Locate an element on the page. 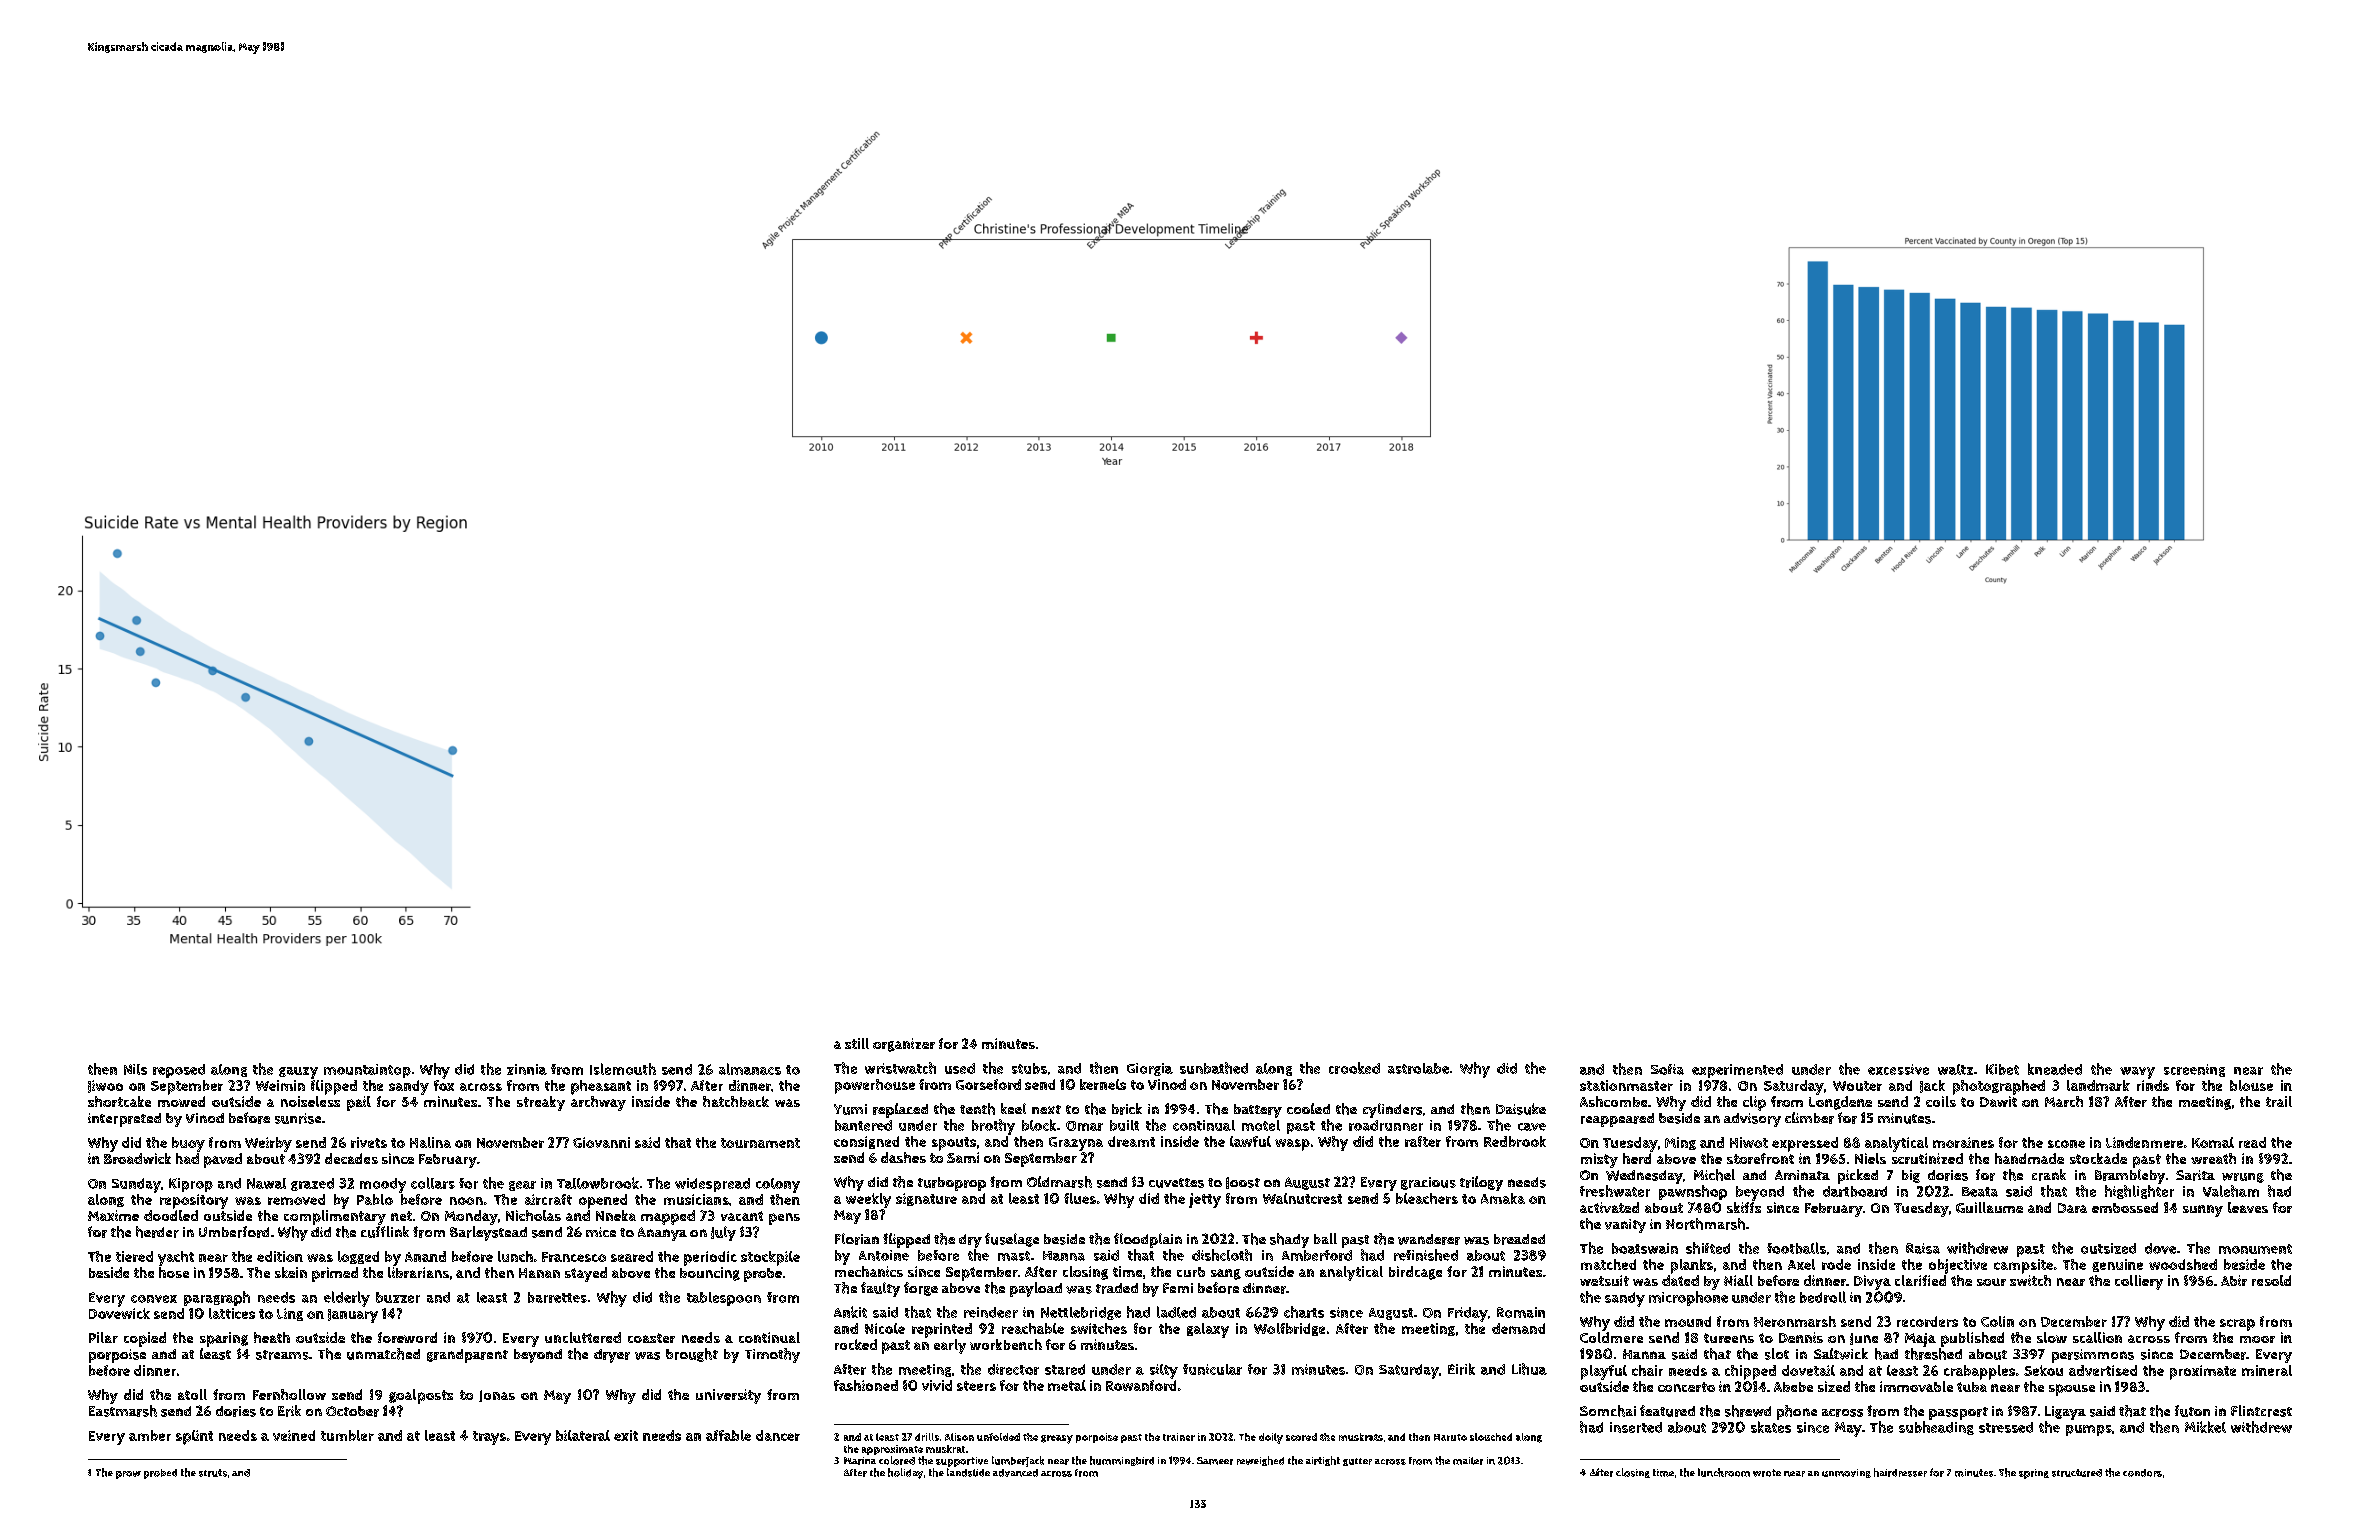 The image size is (2380, 1540). Wolfbridge is located at coordinates (1289, 1329).
